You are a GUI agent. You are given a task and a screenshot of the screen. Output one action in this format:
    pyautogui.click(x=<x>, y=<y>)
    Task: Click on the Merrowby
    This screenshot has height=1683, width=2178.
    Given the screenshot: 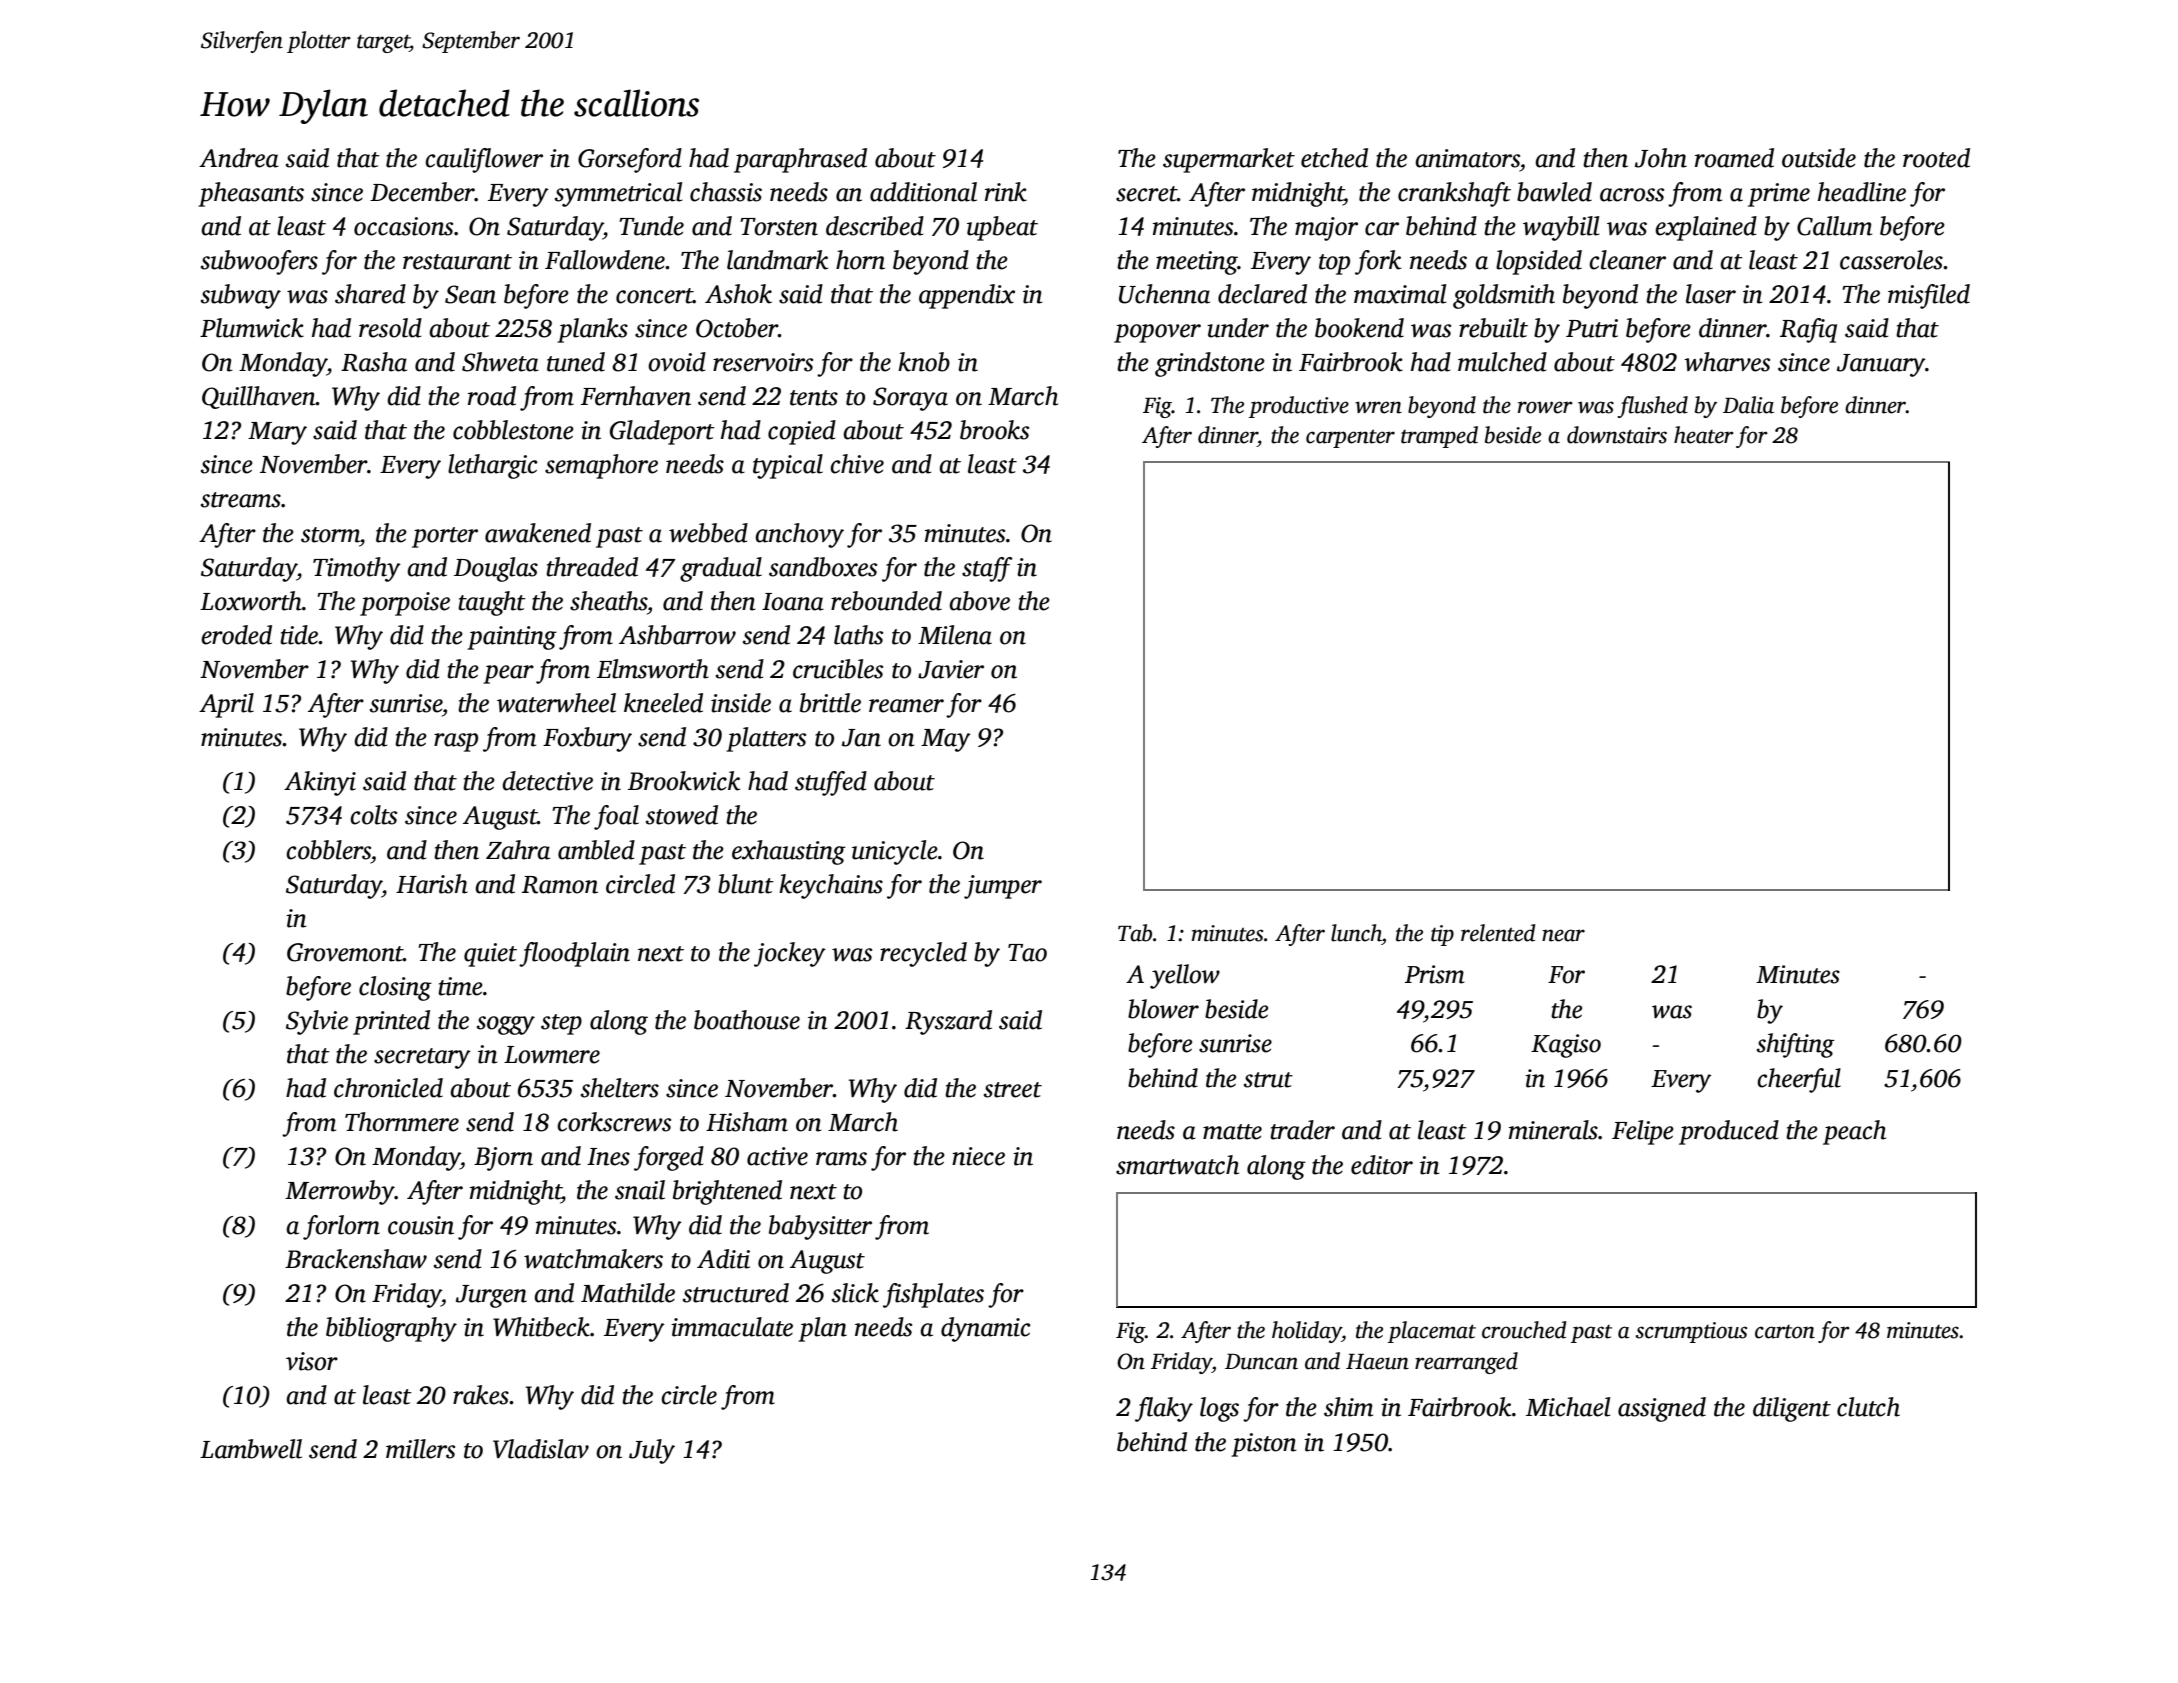 What is the action you would take?
    pyautogui.click(x=340, y=1192)
